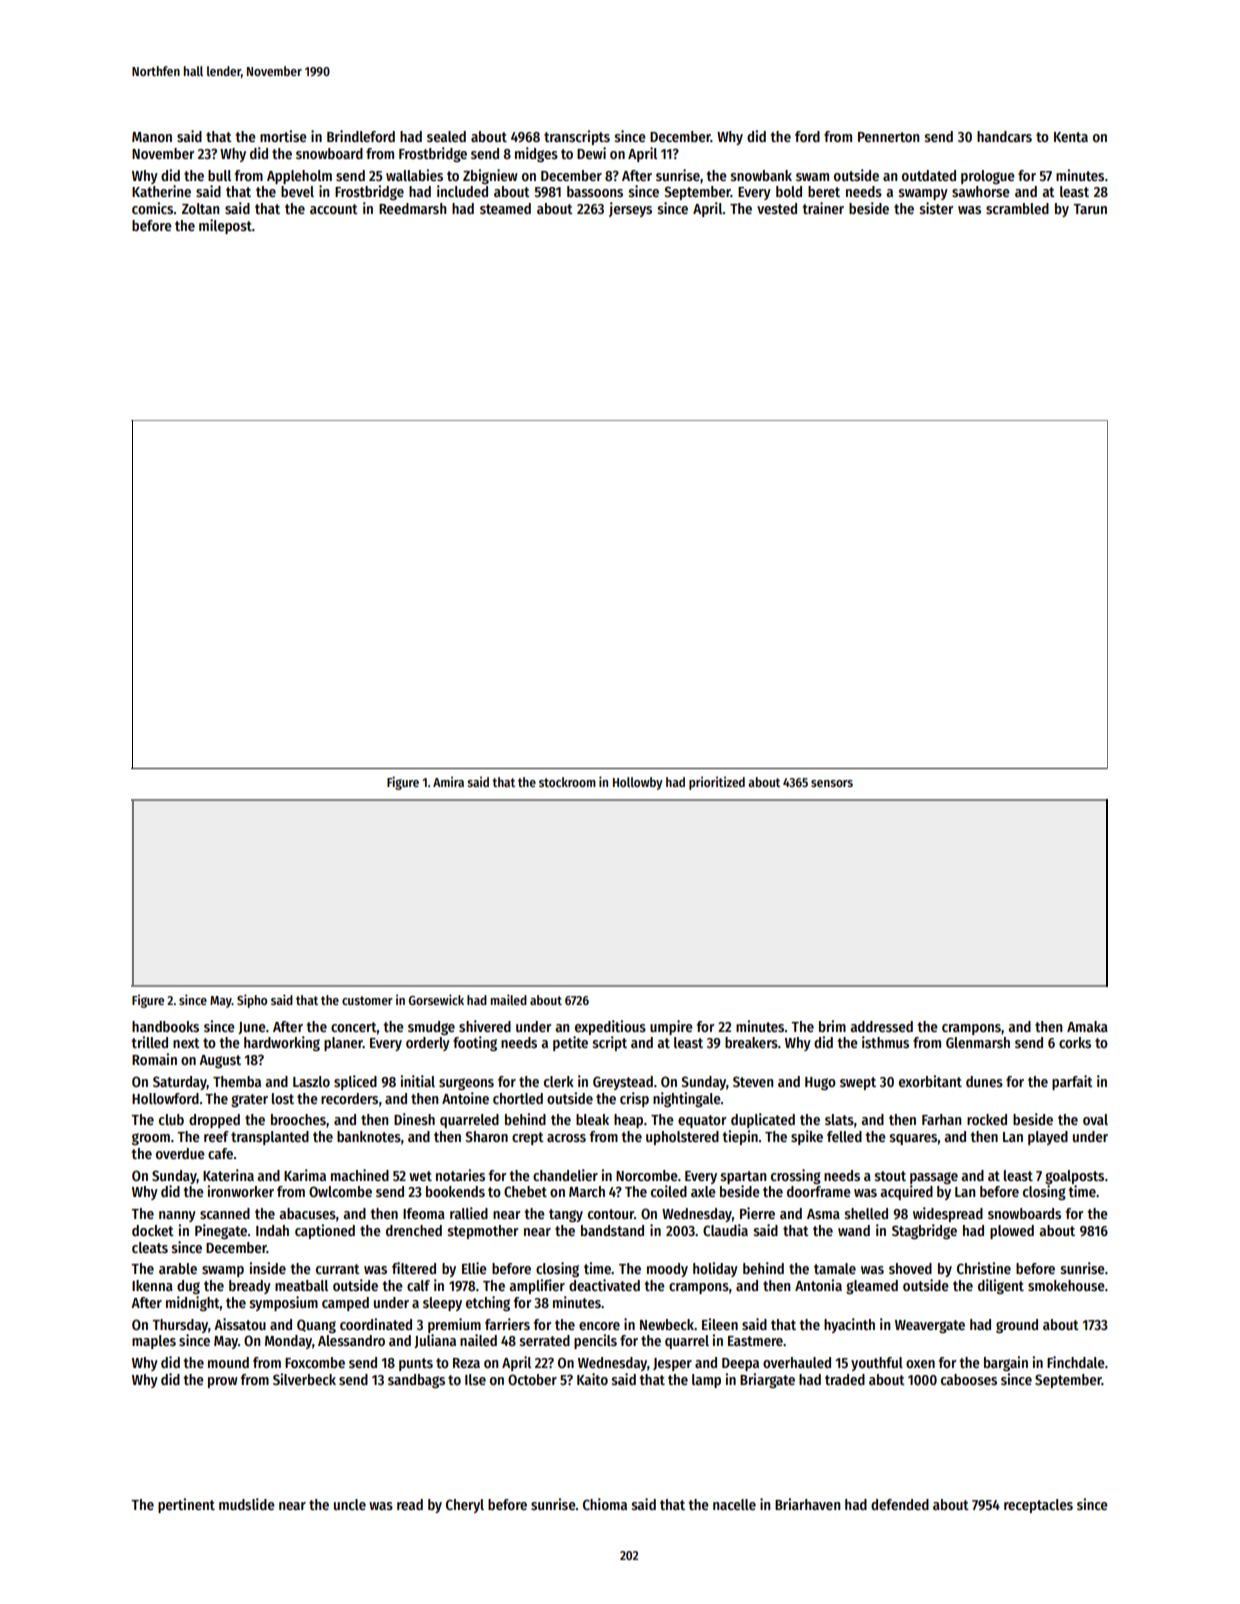 This page has width=1240, height=1604. I want to click on trainer, so click(823, 208).
